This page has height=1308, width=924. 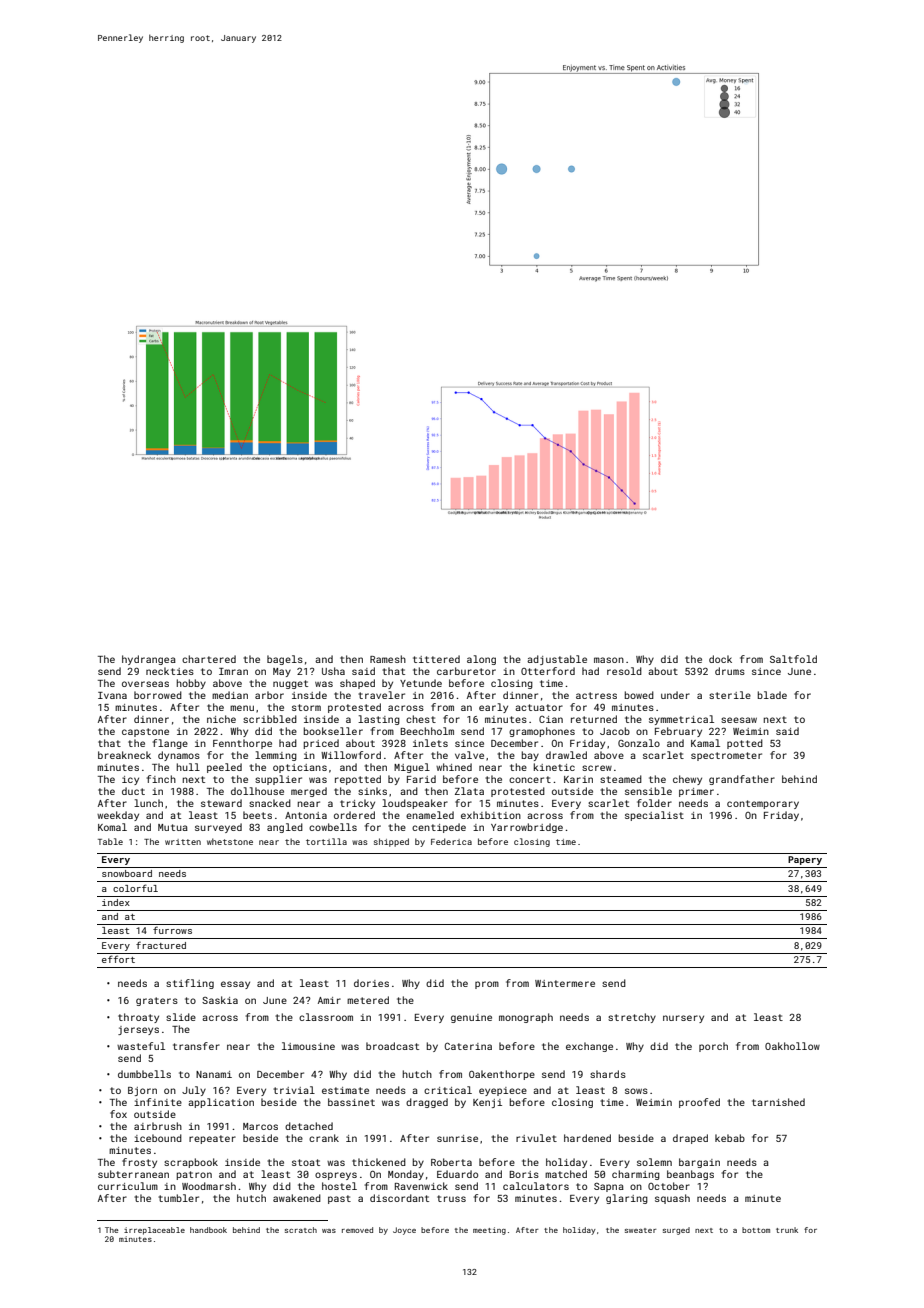 What do you see at coordinates (351, 1102) in the page?
I see `bassinet` at bounding box center [351, 1102].
